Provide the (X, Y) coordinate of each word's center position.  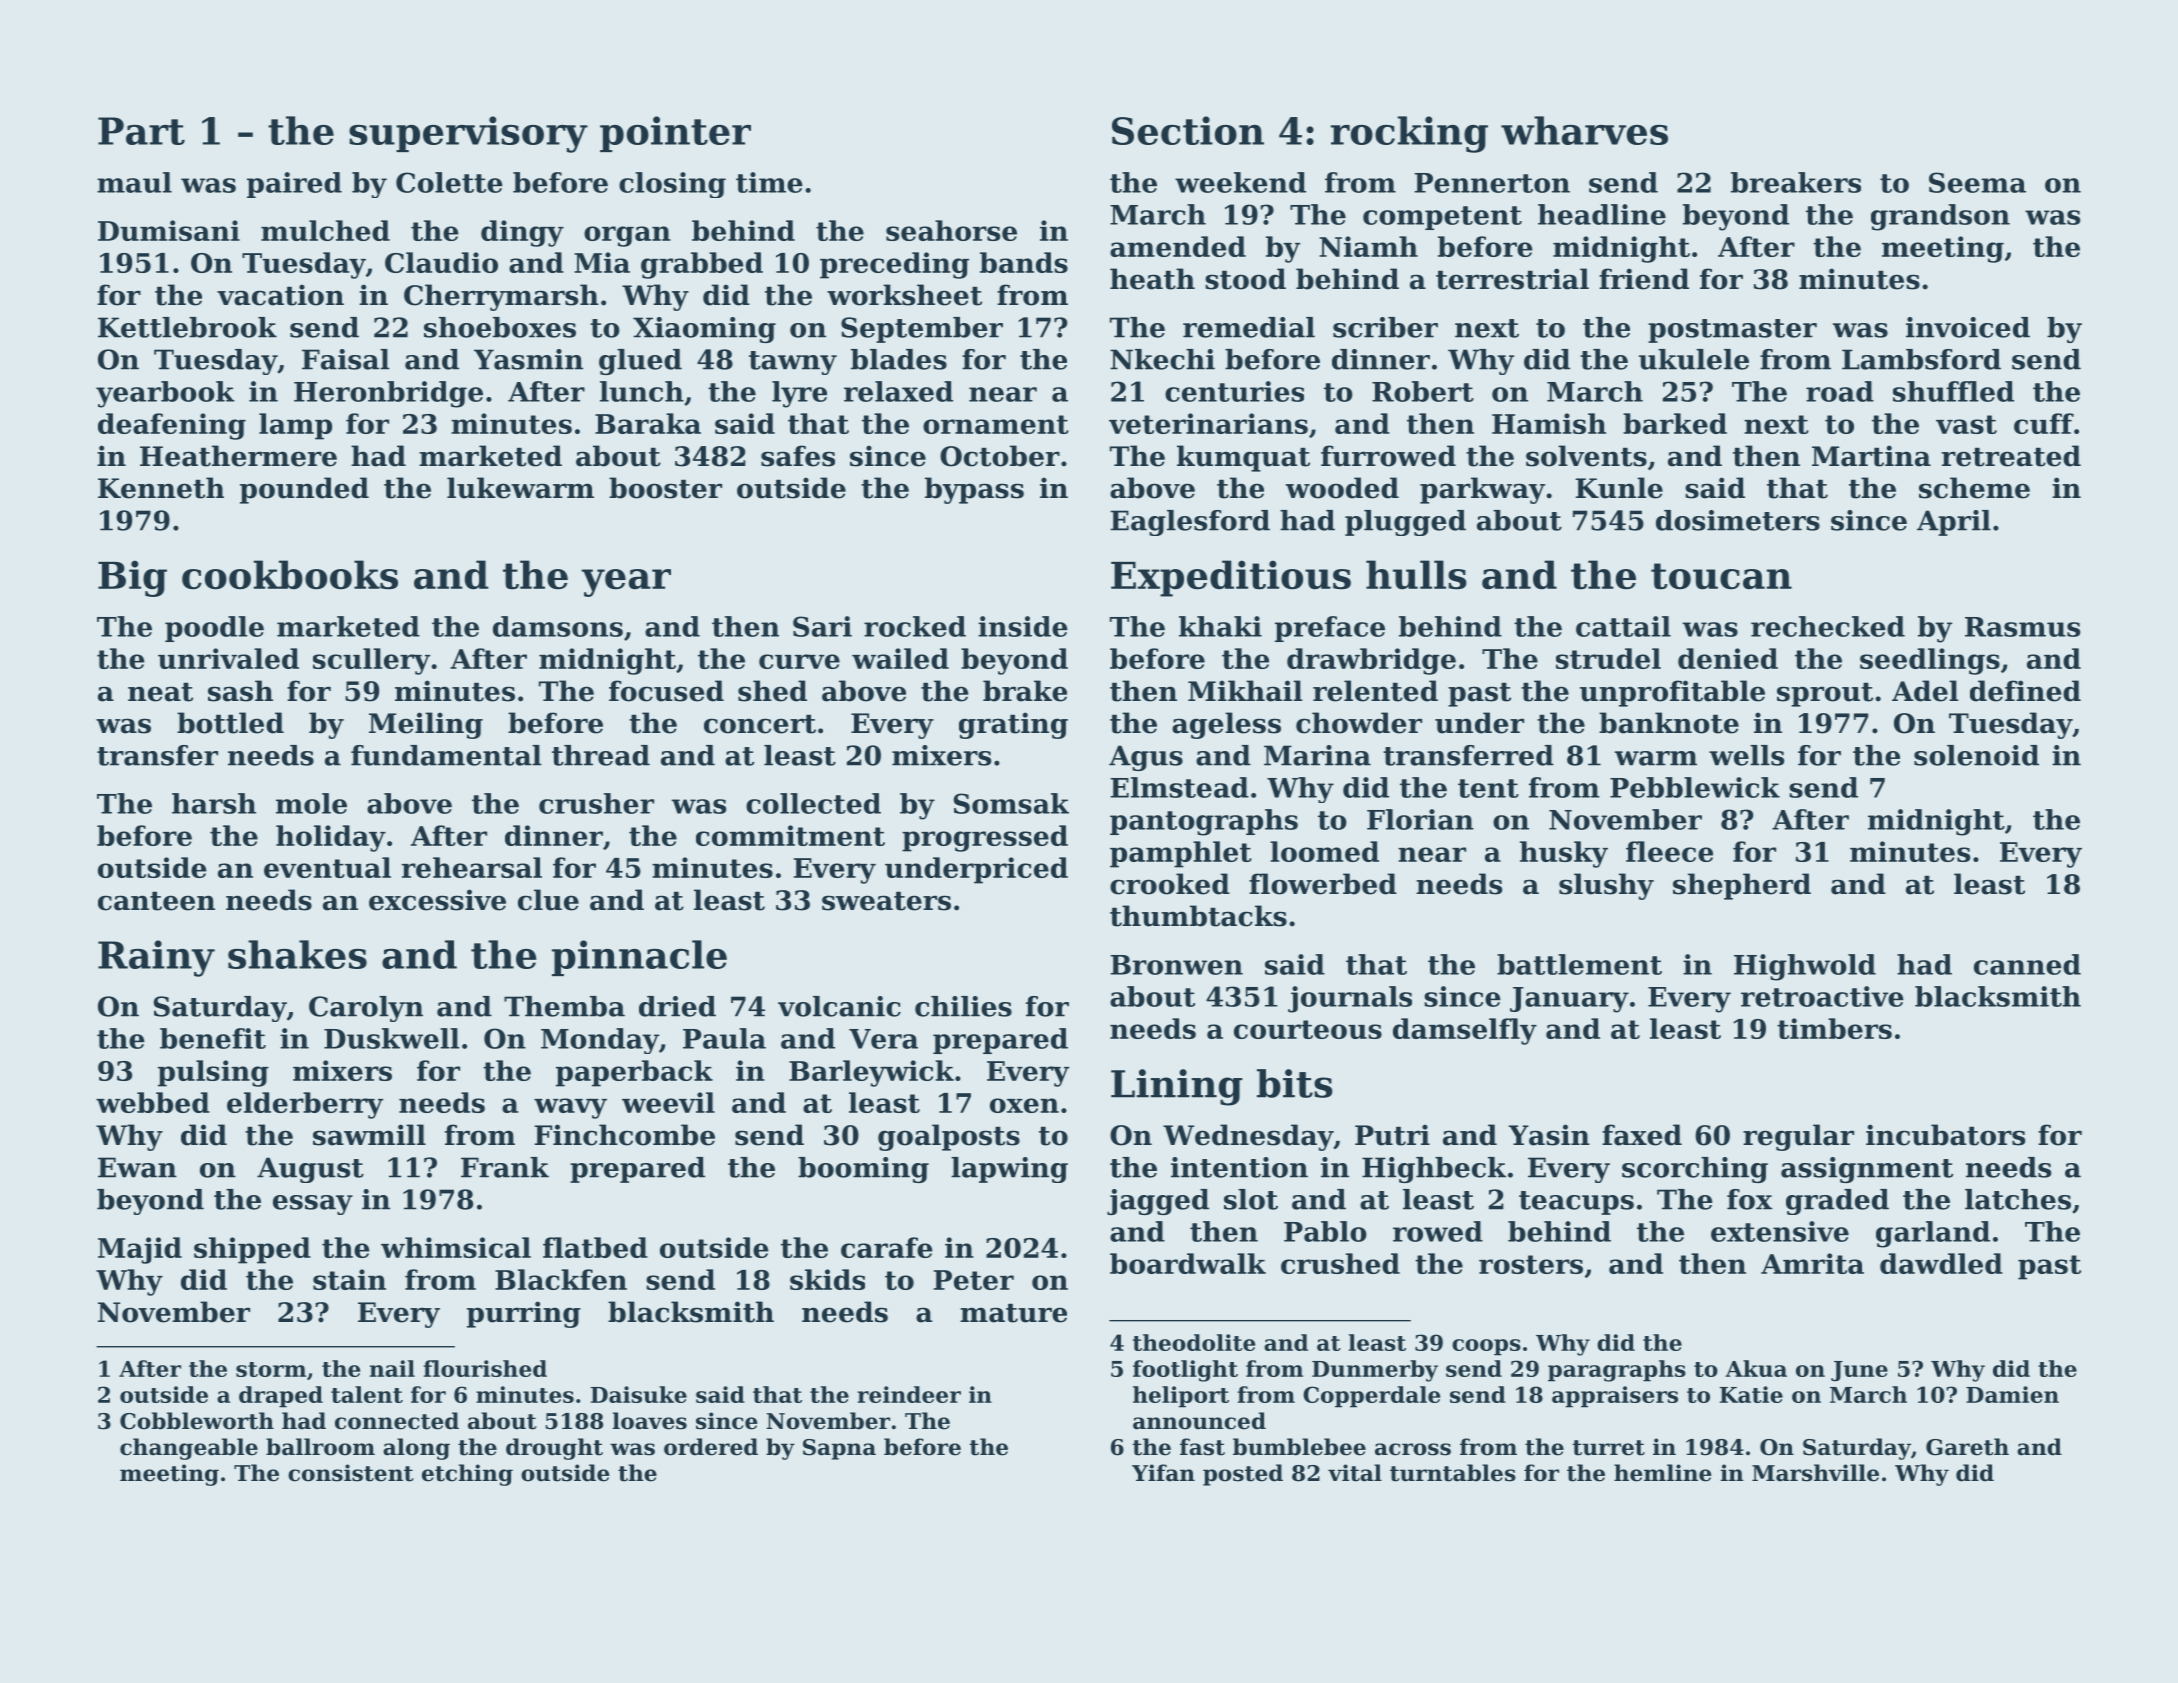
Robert (1423, 391)
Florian (1420, 819)
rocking (1409, 134)
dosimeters (1738, 520)
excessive (437, 900)
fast (1202, 1447)
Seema (1977, 182)
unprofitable (1672, 693)
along (416, 1449)
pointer (675, 134)
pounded (304, 490)
